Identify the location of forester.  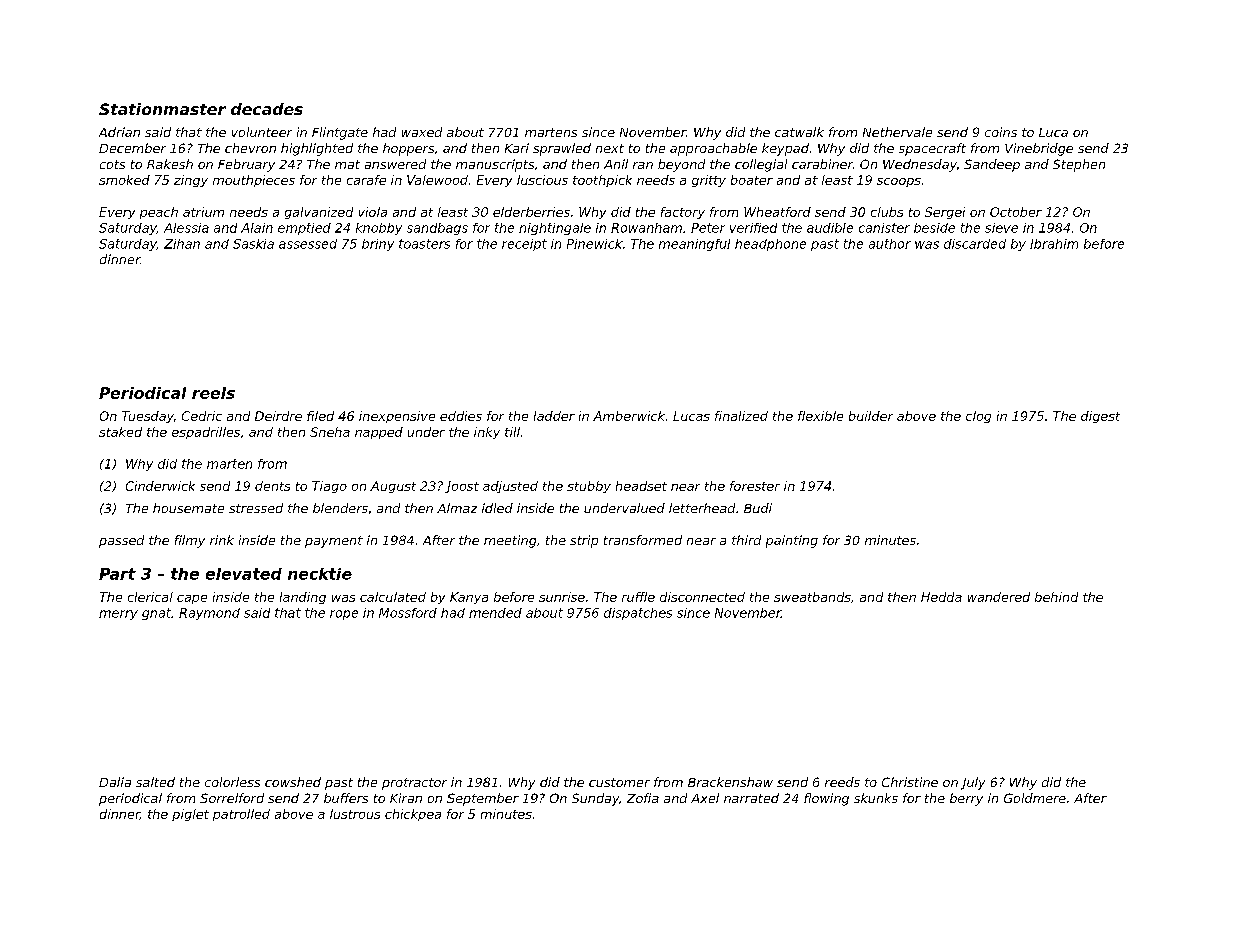
(755, 486).
